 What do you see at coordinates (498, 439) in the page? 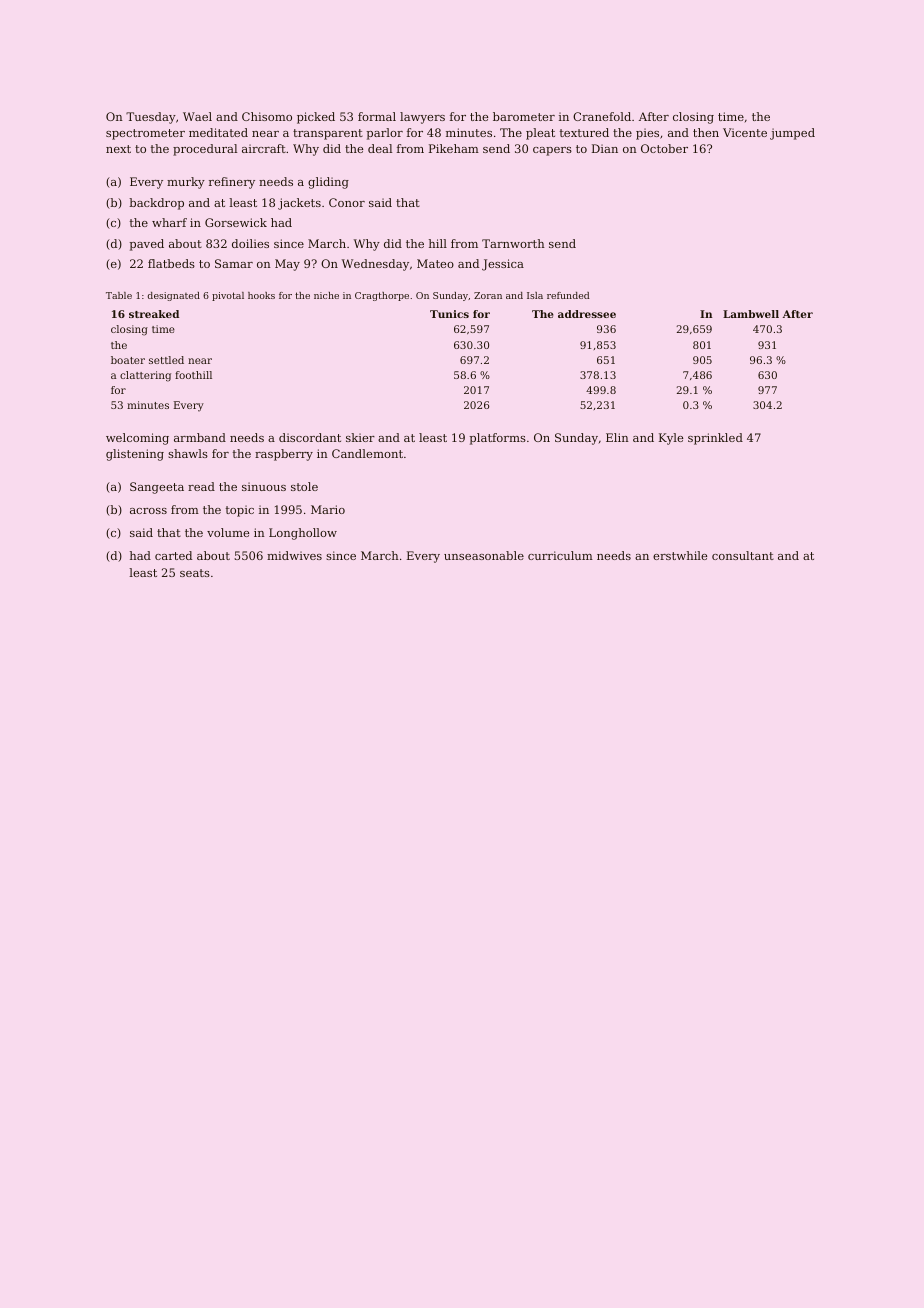
I see `platforms` at bounding box center [498, 439].
